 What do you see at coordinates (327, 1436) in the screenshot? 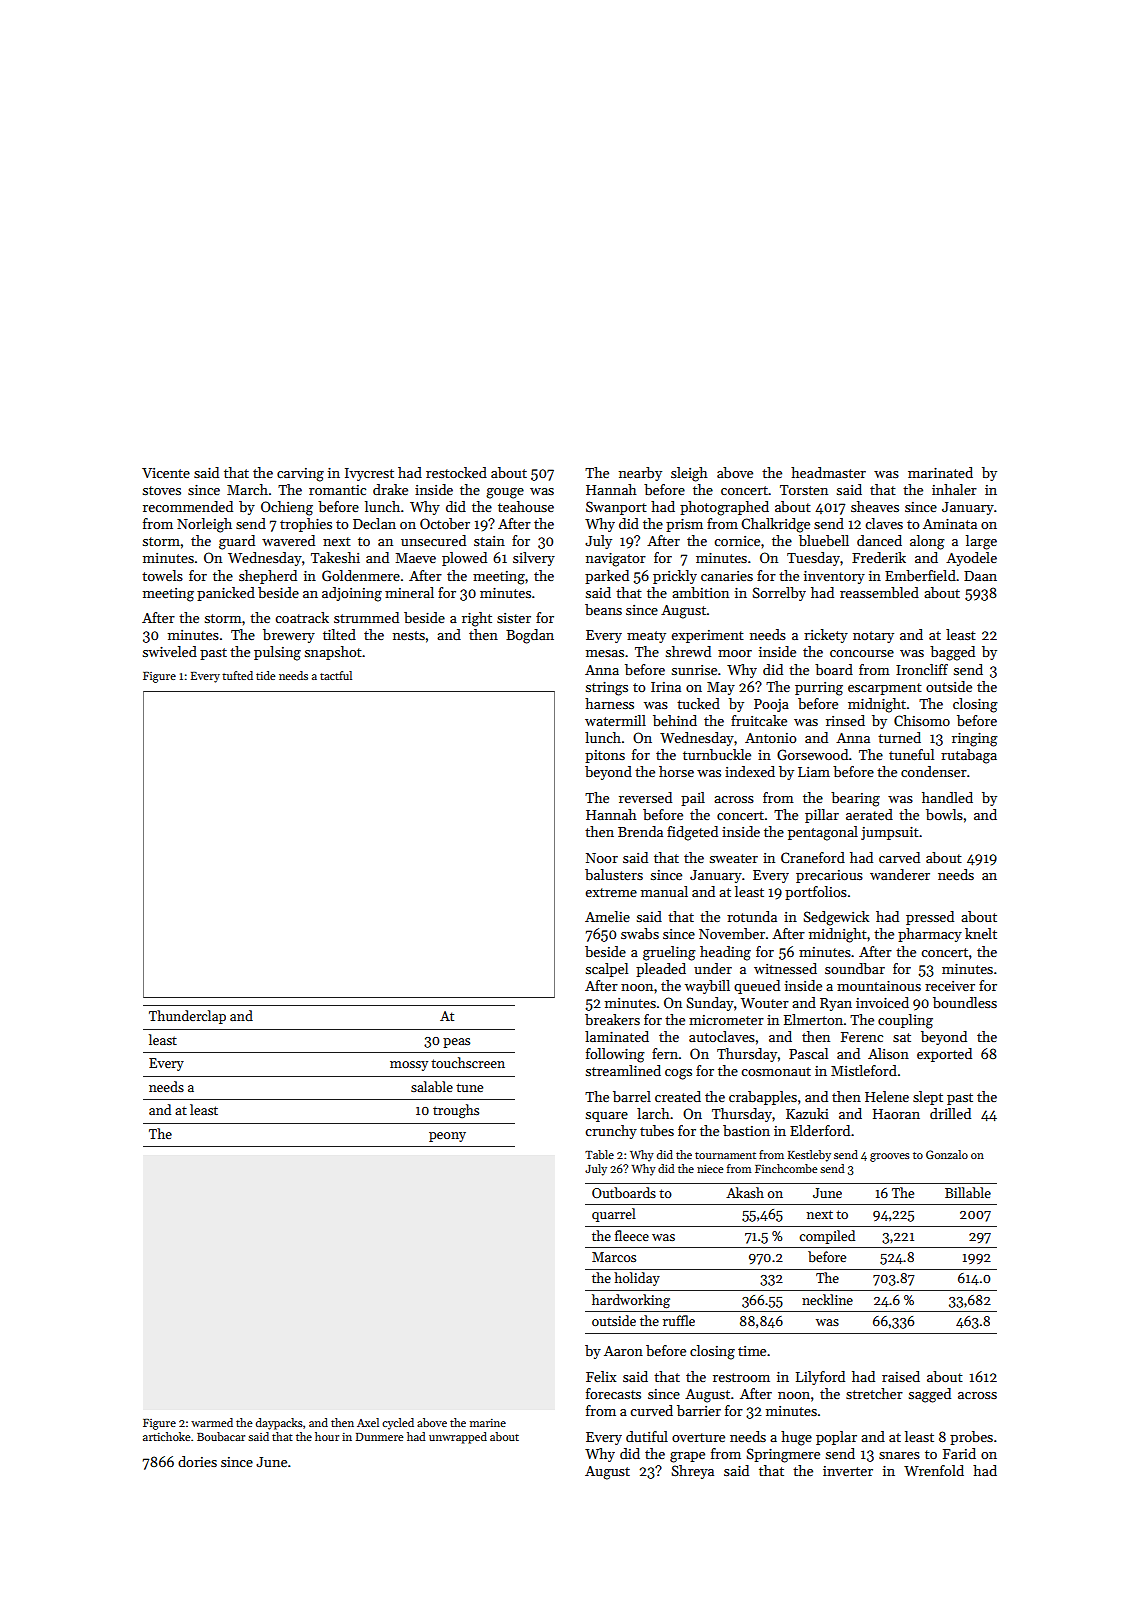
I see `hour` at bounding box center [327, 1436].
